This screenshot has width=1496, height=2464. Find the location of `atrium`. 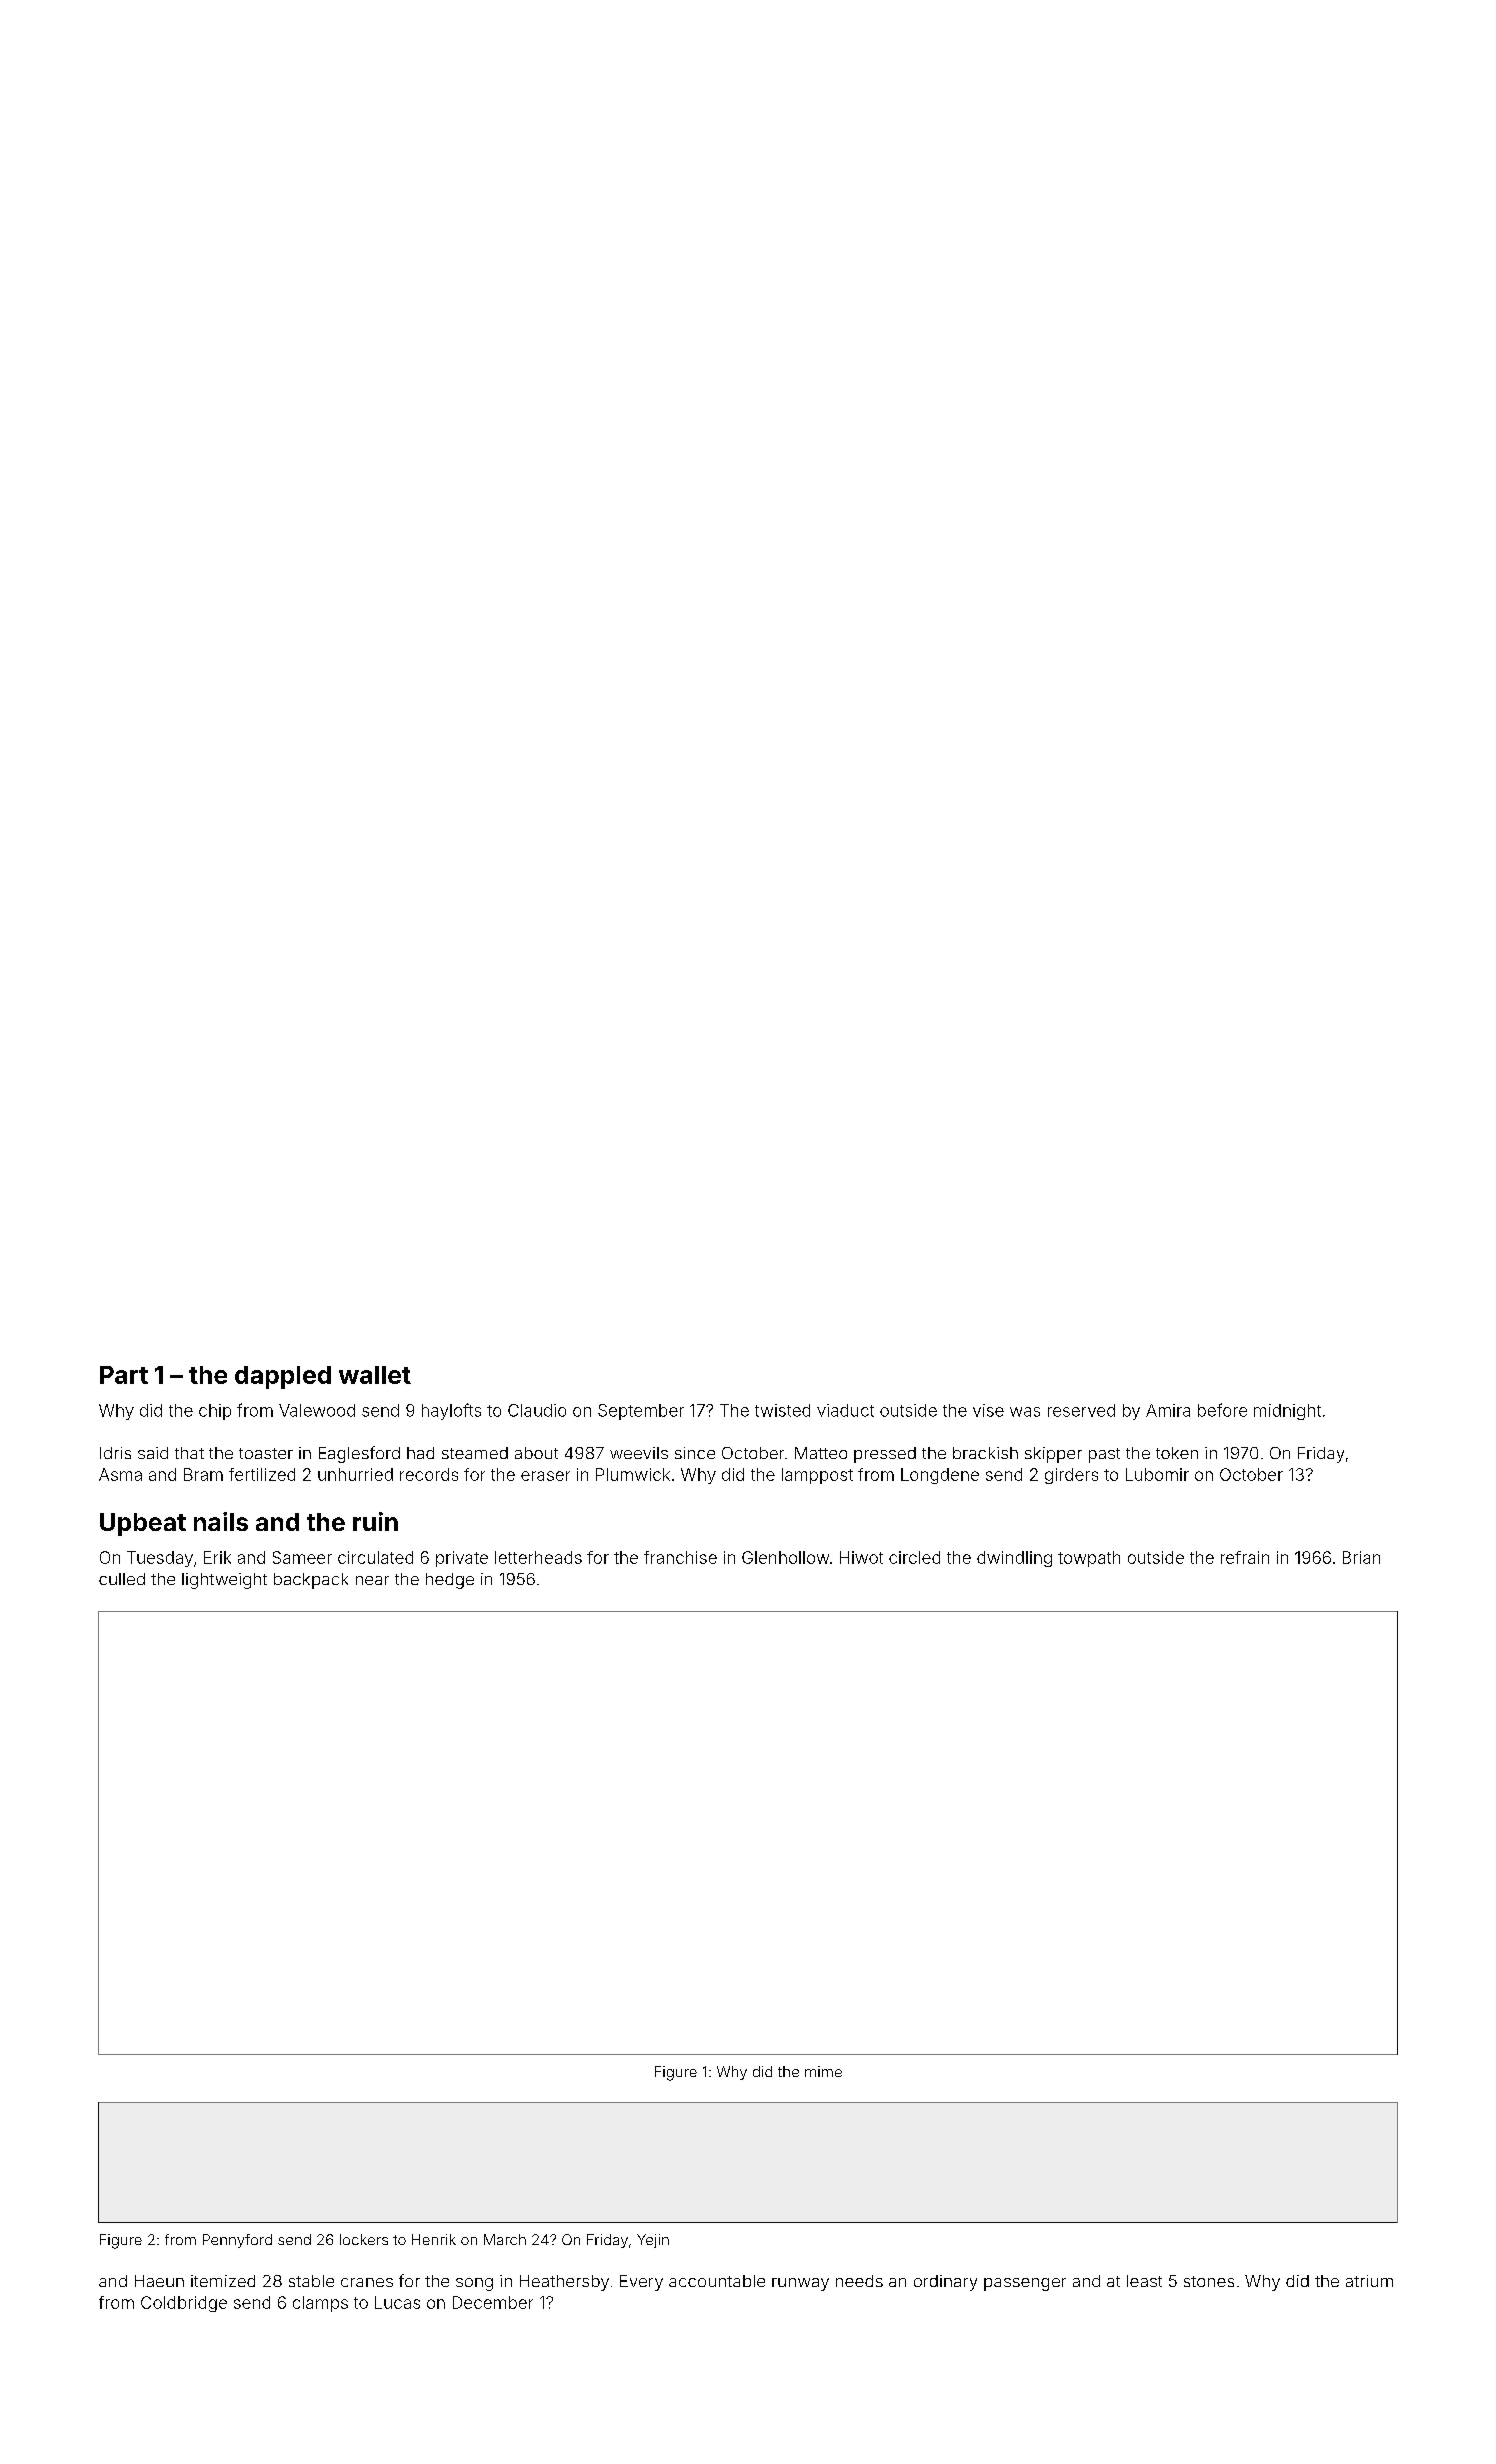

atrium is located at coordinates (1369, 2281).
